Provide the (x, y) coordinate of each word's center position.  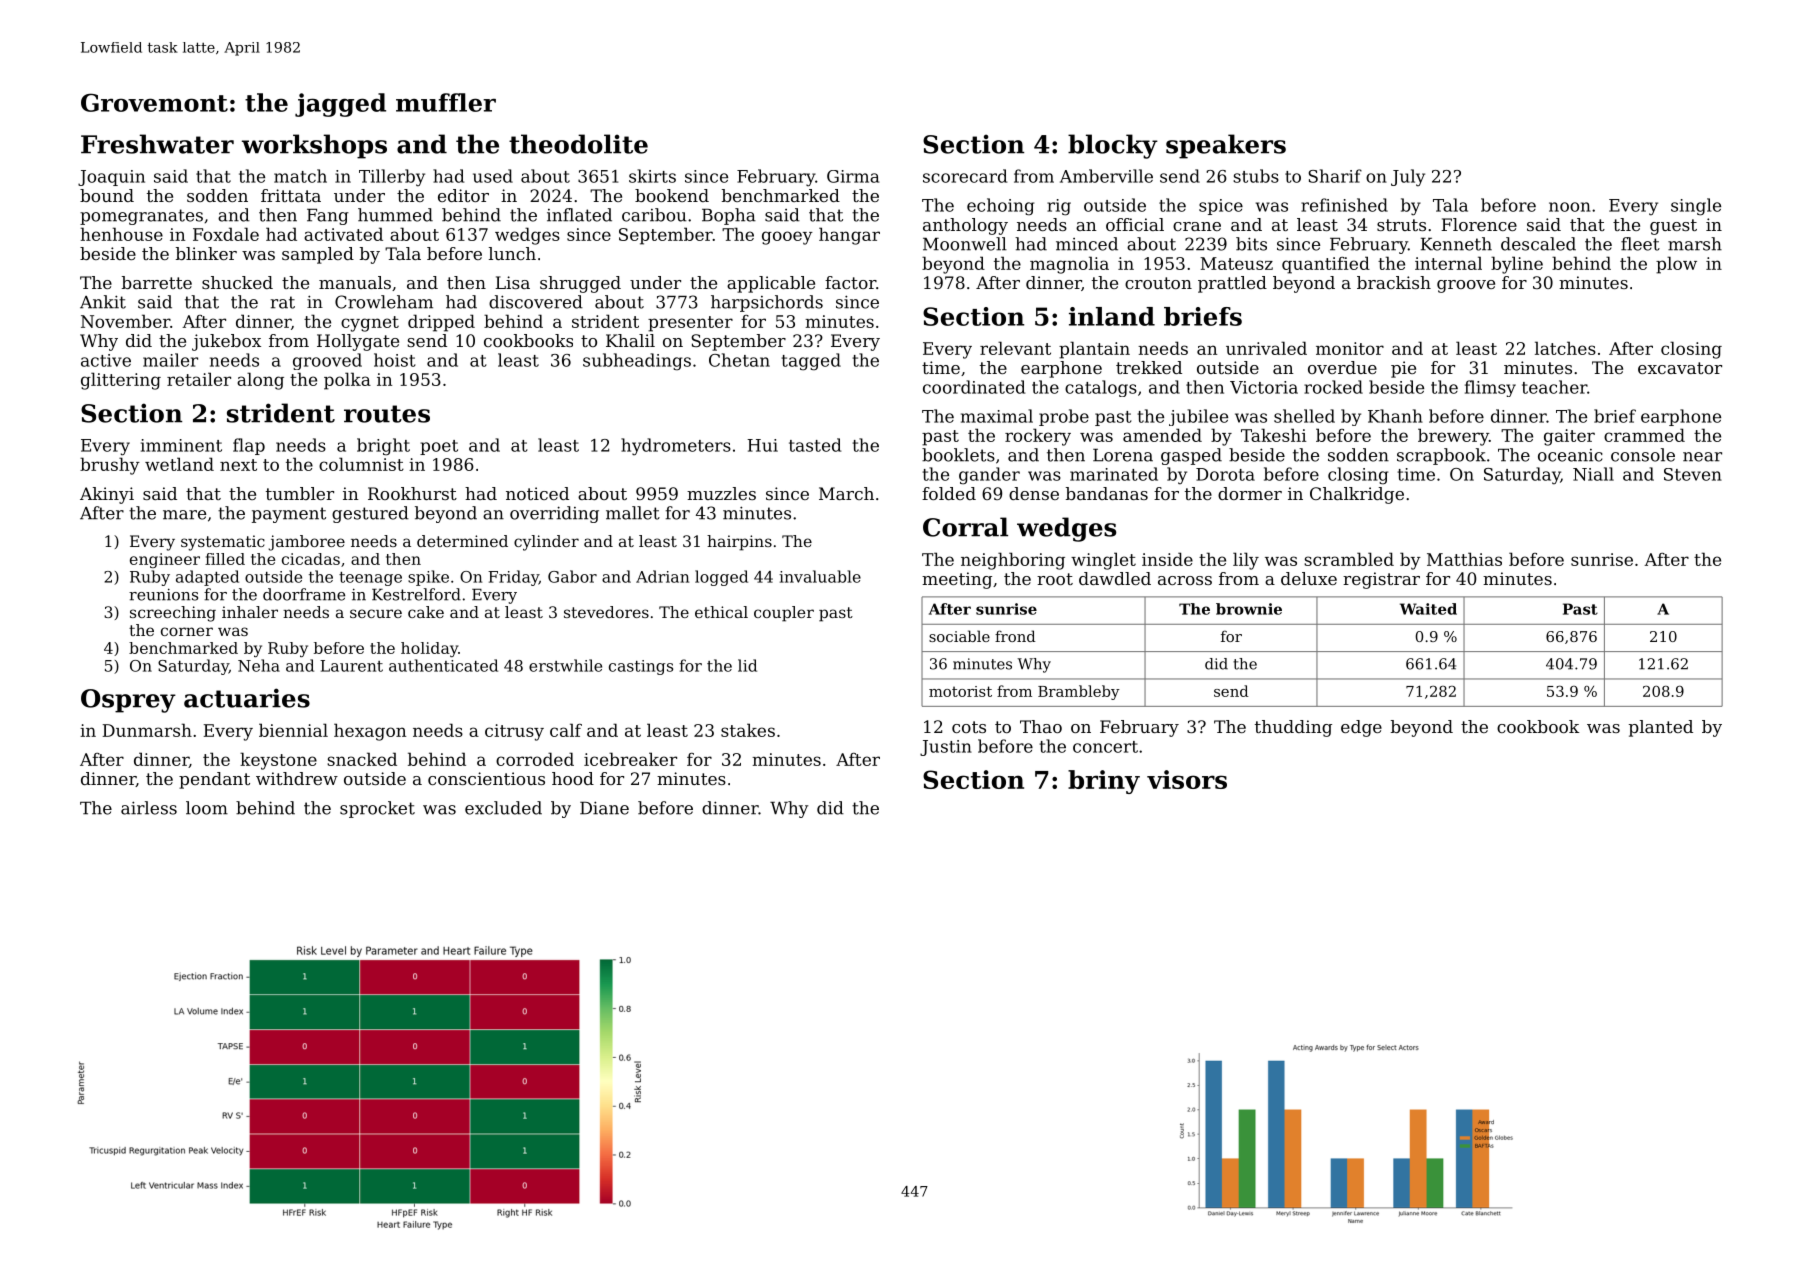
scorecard (965, 176)
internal (1448, 263)
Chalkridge (1357, 495)
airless (149, 808)
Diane (604, 808)
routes (387, 414)
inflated (579, 215)
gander (989, 476)
